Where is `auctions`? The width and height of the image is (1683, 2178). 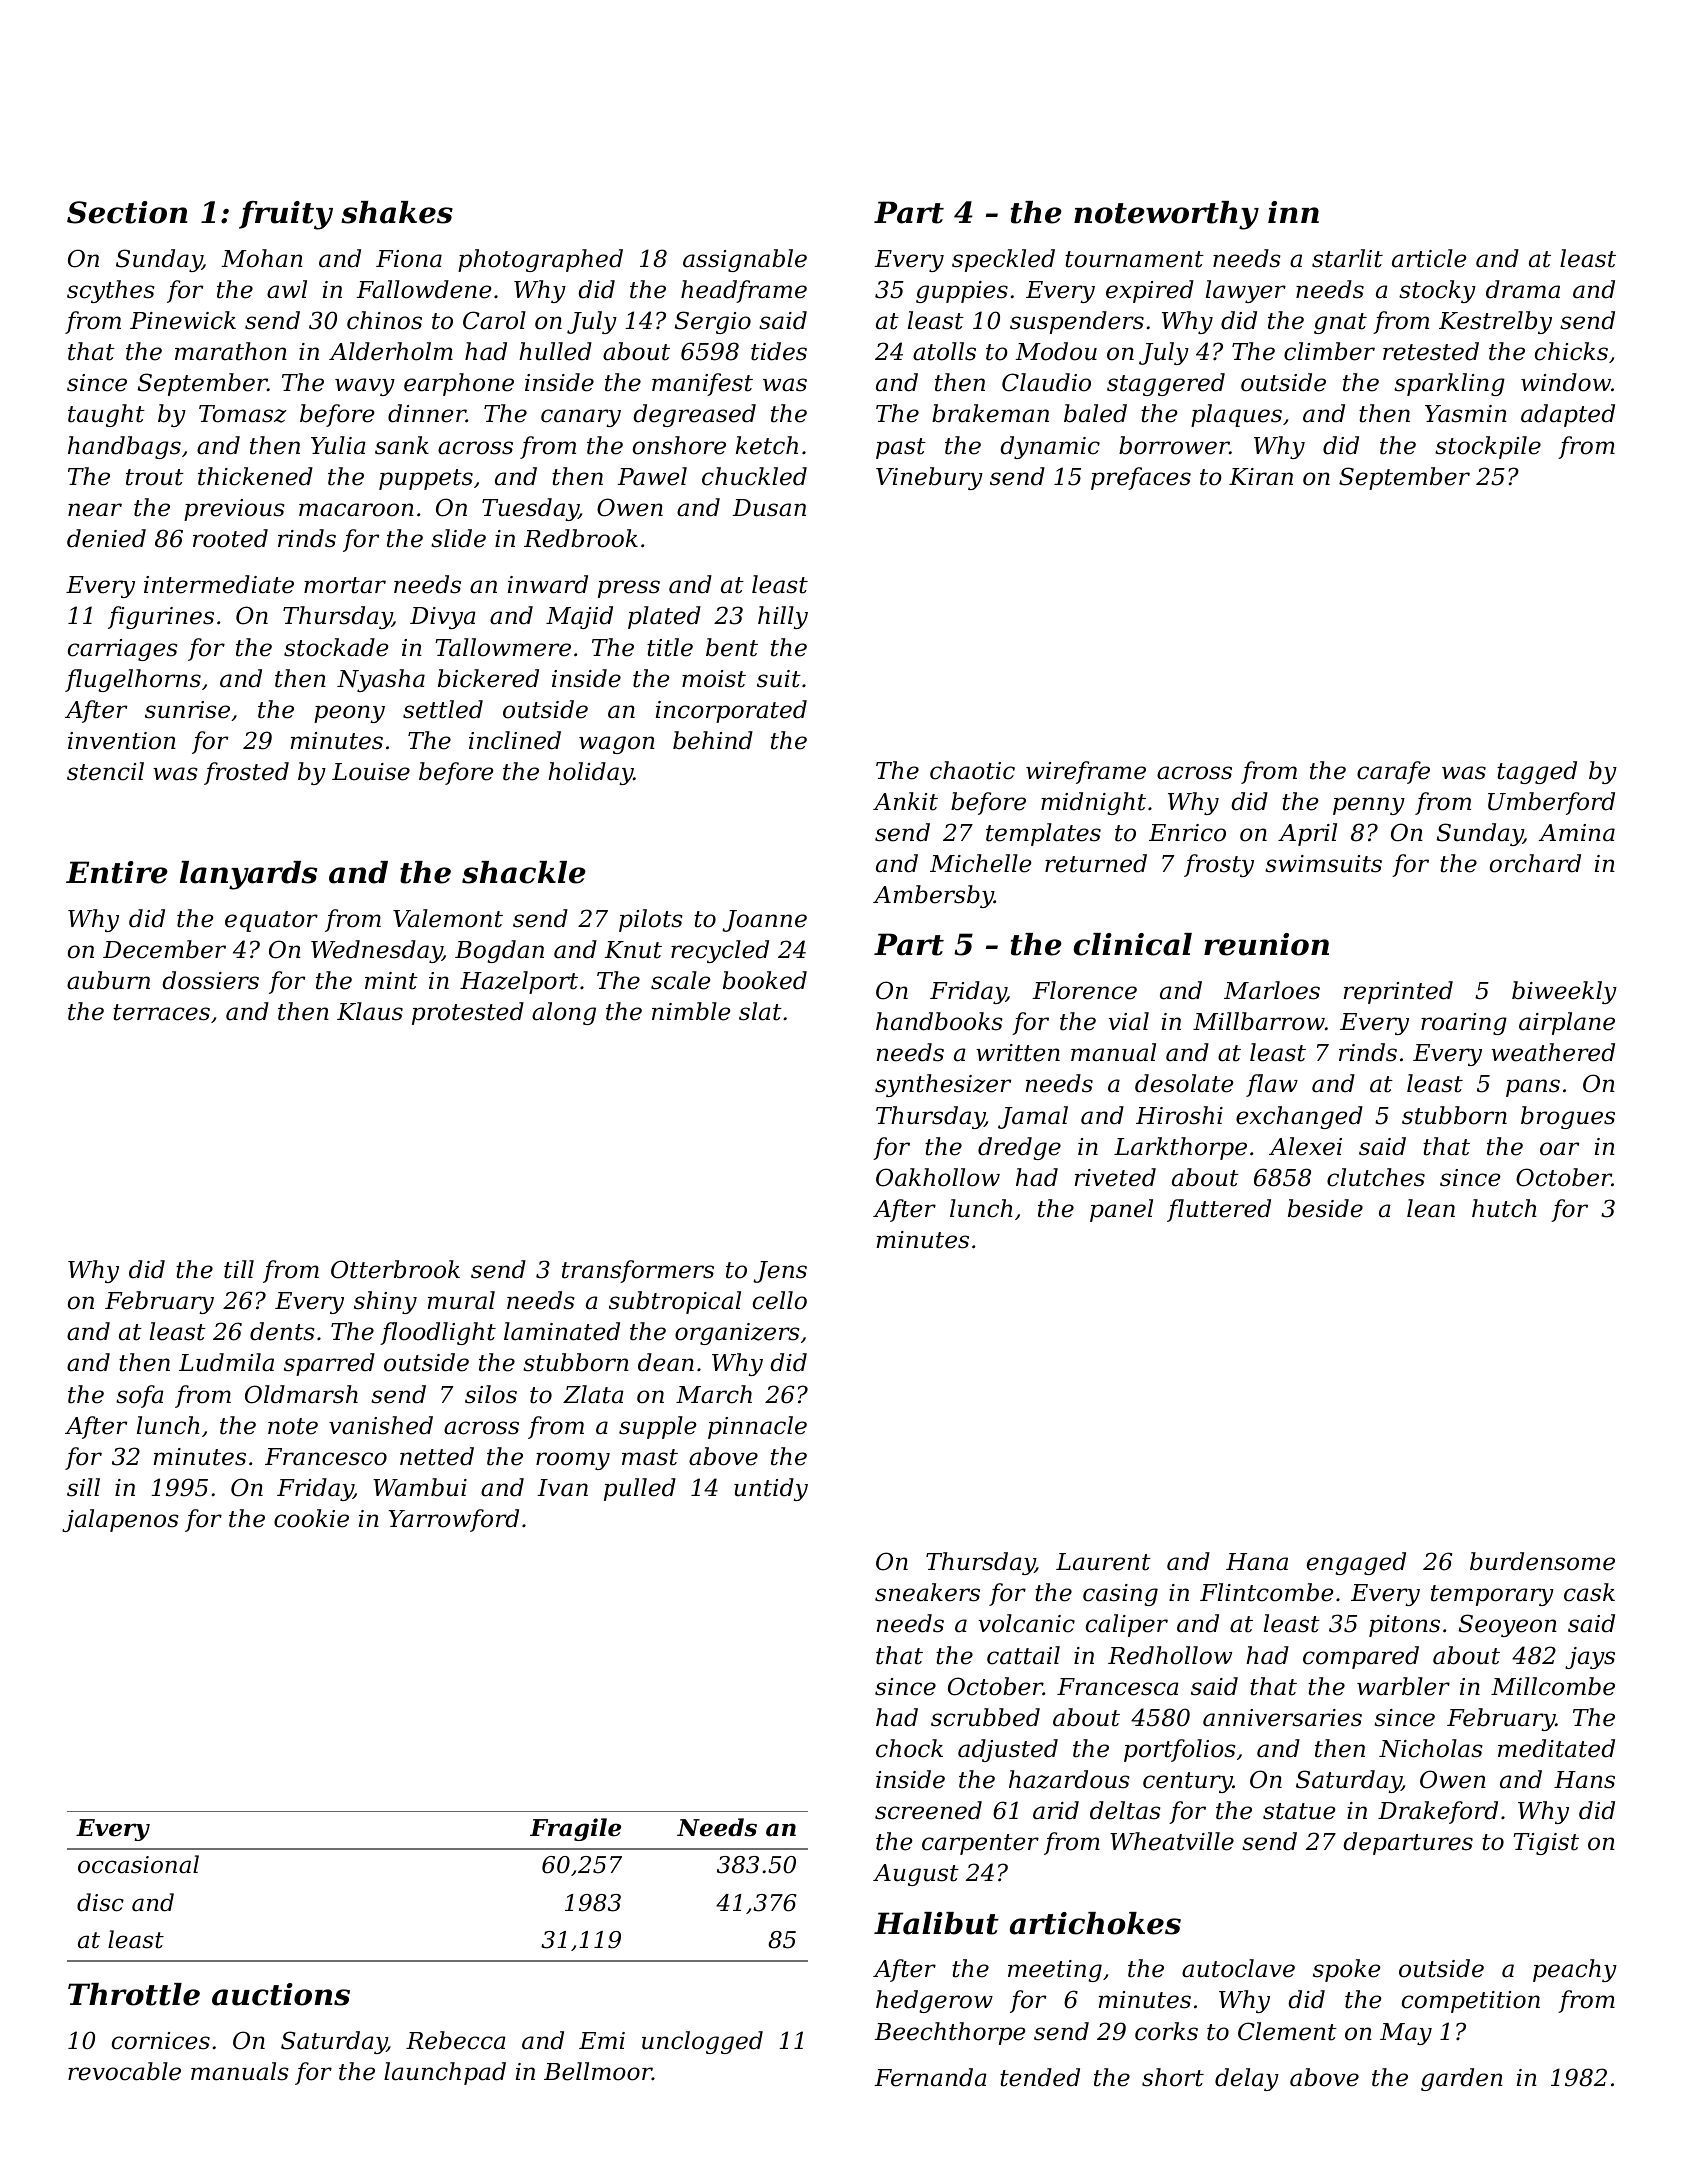 auctions is located at coordinates (281, 1994).
